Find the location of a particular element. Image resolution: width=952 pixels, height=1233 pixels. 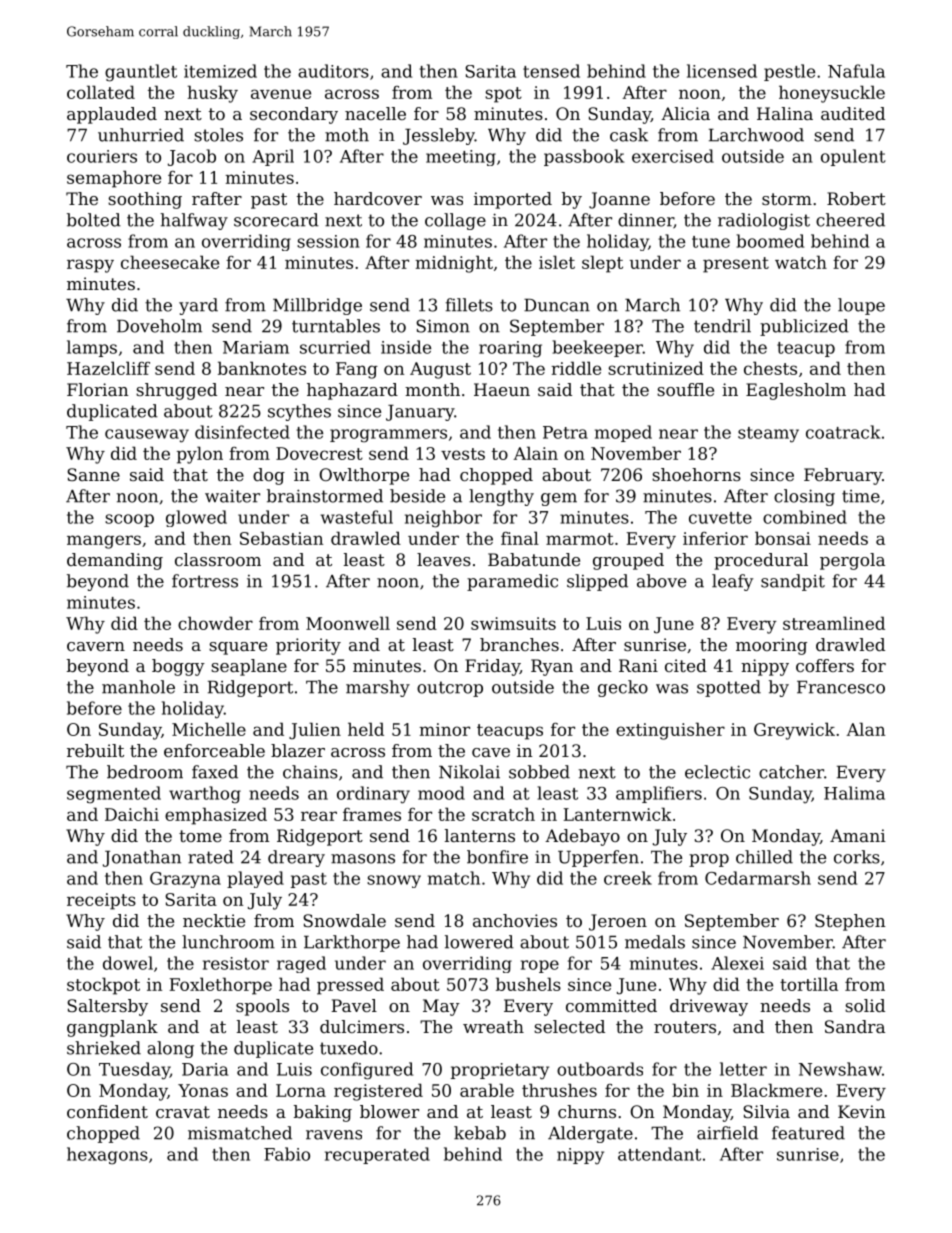

licensed is located at coordinates (722, 71).
